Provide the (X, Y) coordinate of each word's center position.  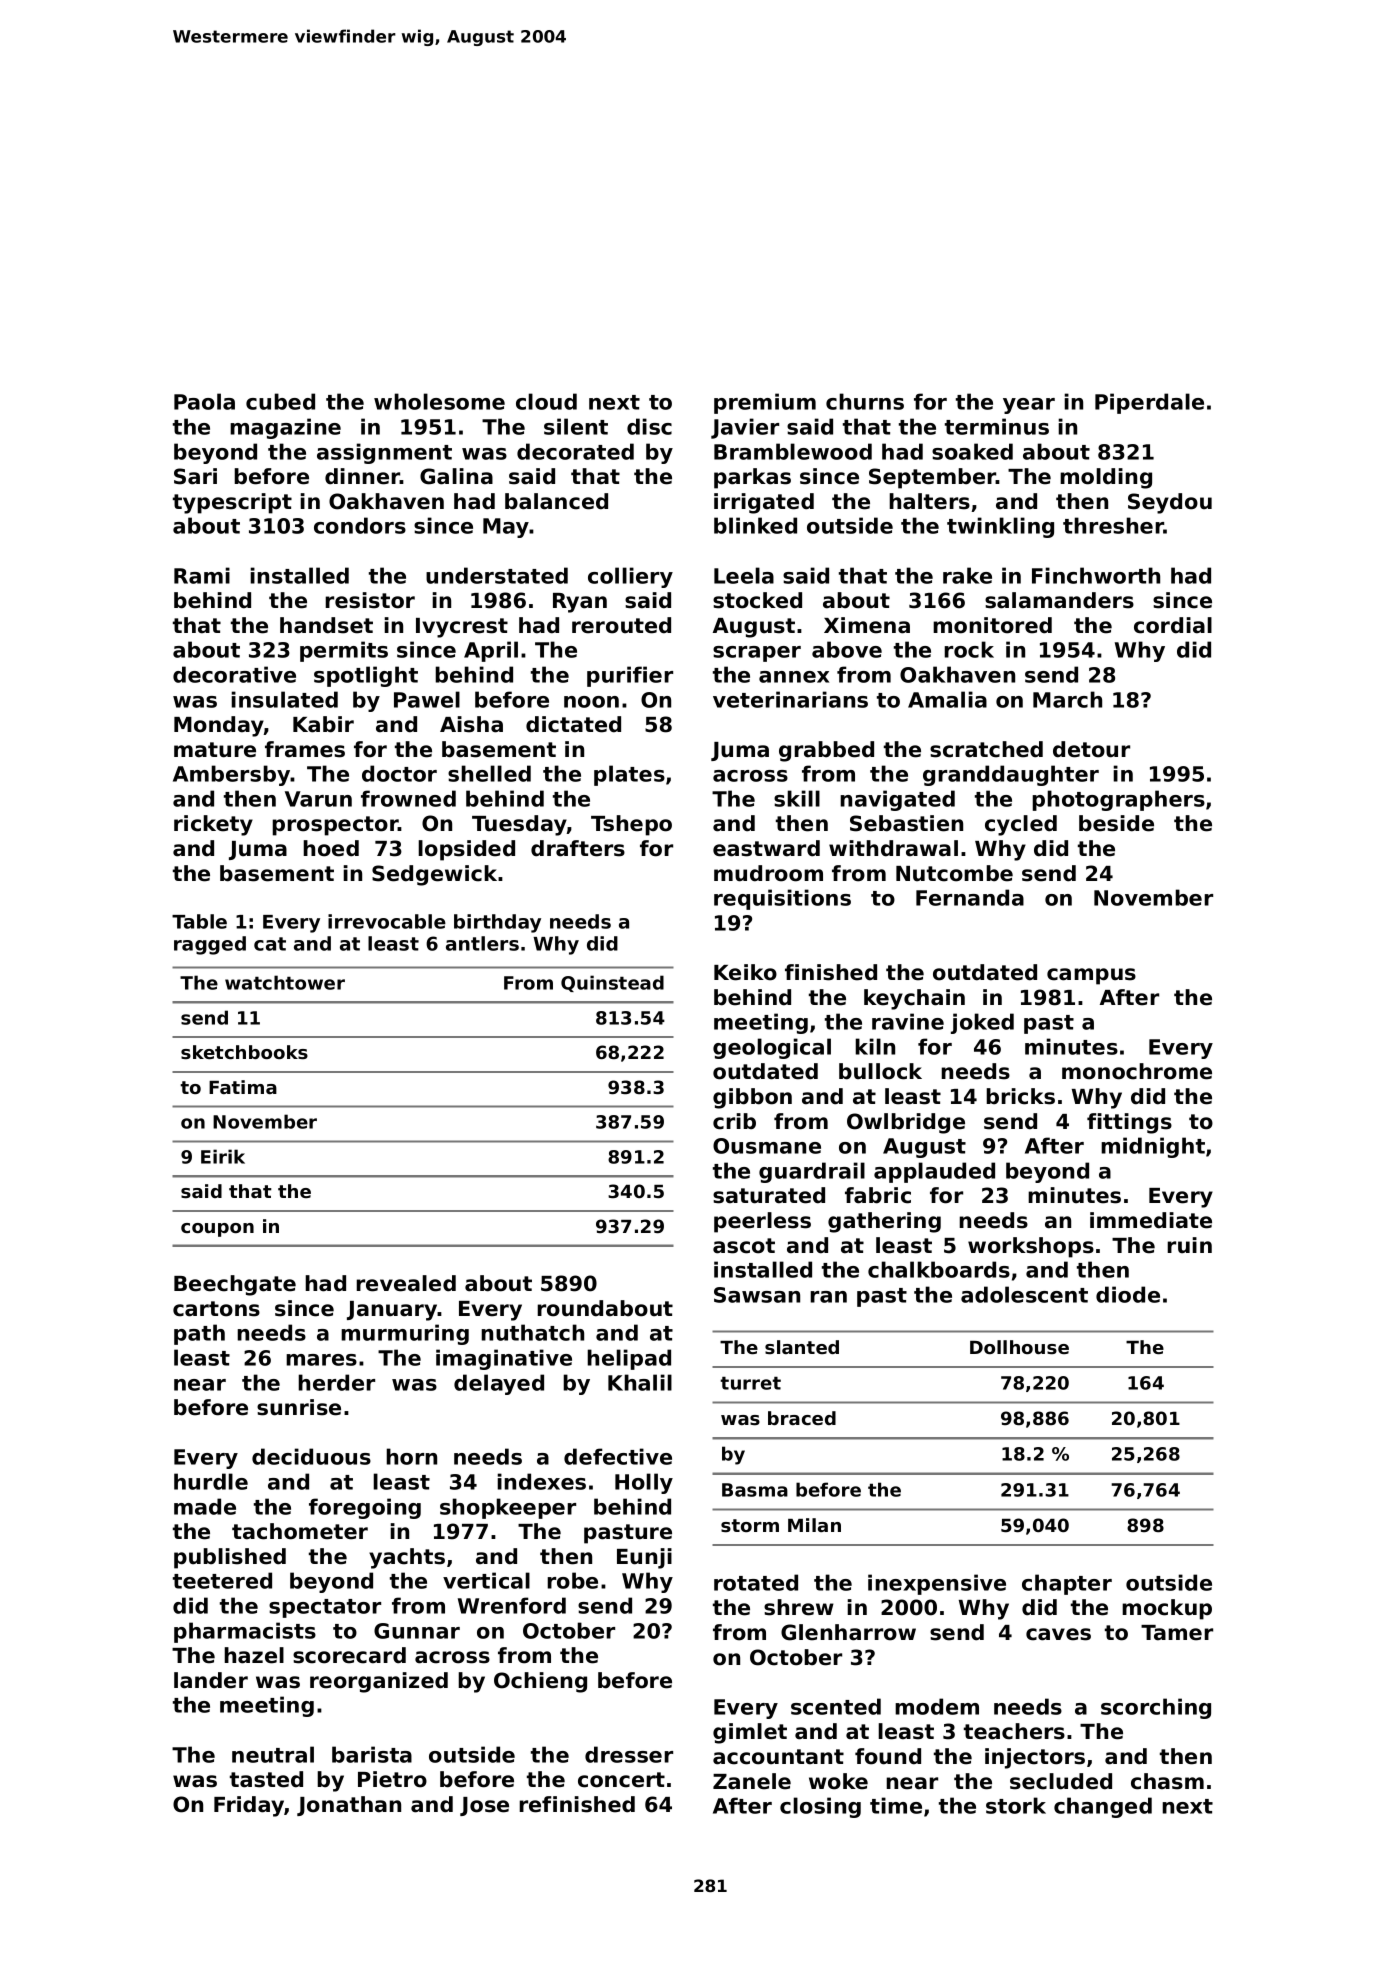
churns (865, 401)
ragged (210, 945)
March (1067, 699)
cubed (280, 401)
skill (797, 798)
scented (836, 1706)
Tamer (1177, 1633)
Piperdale (1149, 403)
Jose (484, 1806)
